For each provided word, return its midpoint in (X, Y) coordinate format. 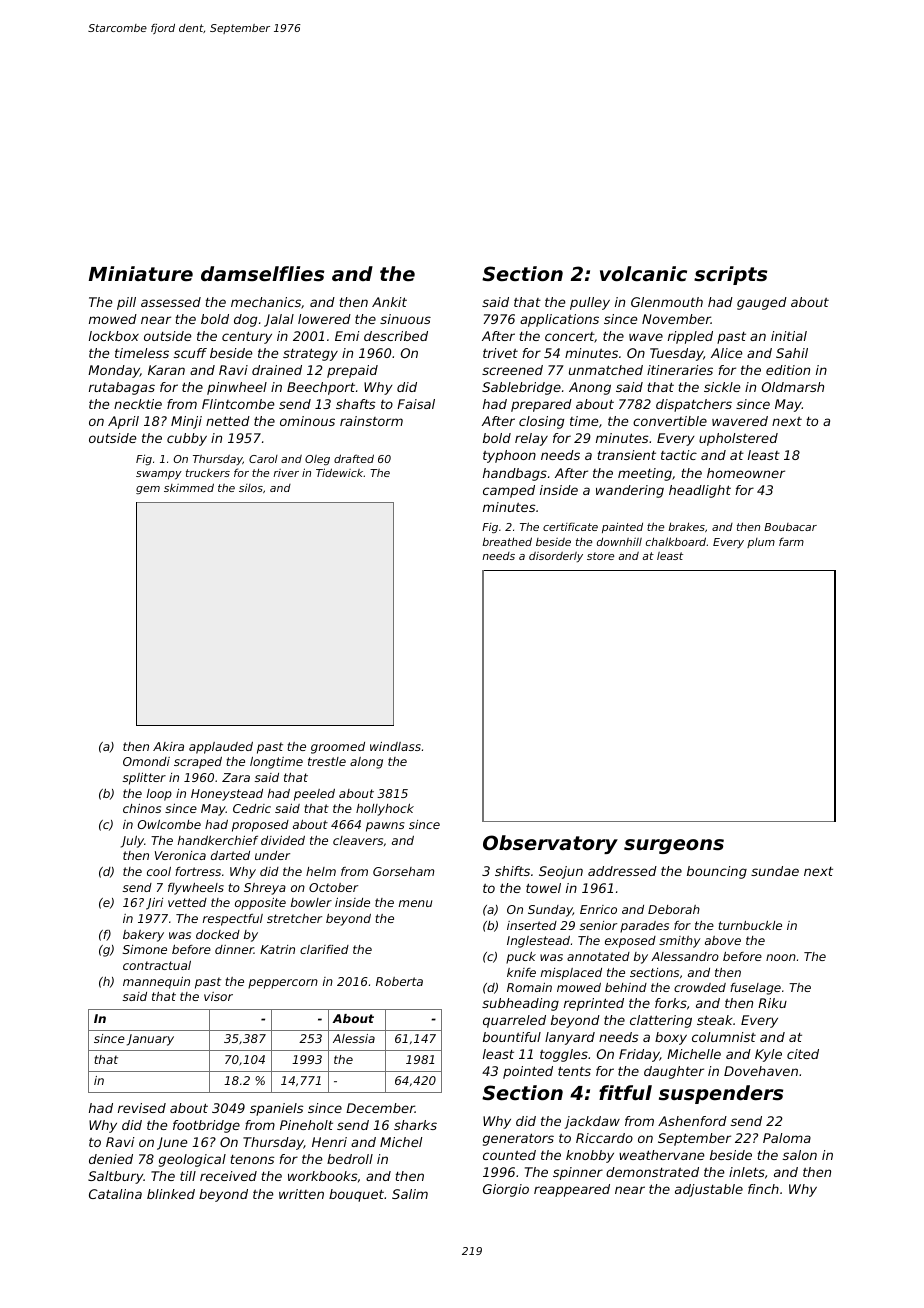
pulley (590, 303)
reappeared (572, 1190)
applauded (221, 748)
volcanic (643, 273)
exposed (630, 942)
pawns (385, 827)
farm (791, 541)
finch (763, 1189)
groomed (338, 748)
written (301, 1194)
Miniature (141, 273)
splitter (144, 779)
